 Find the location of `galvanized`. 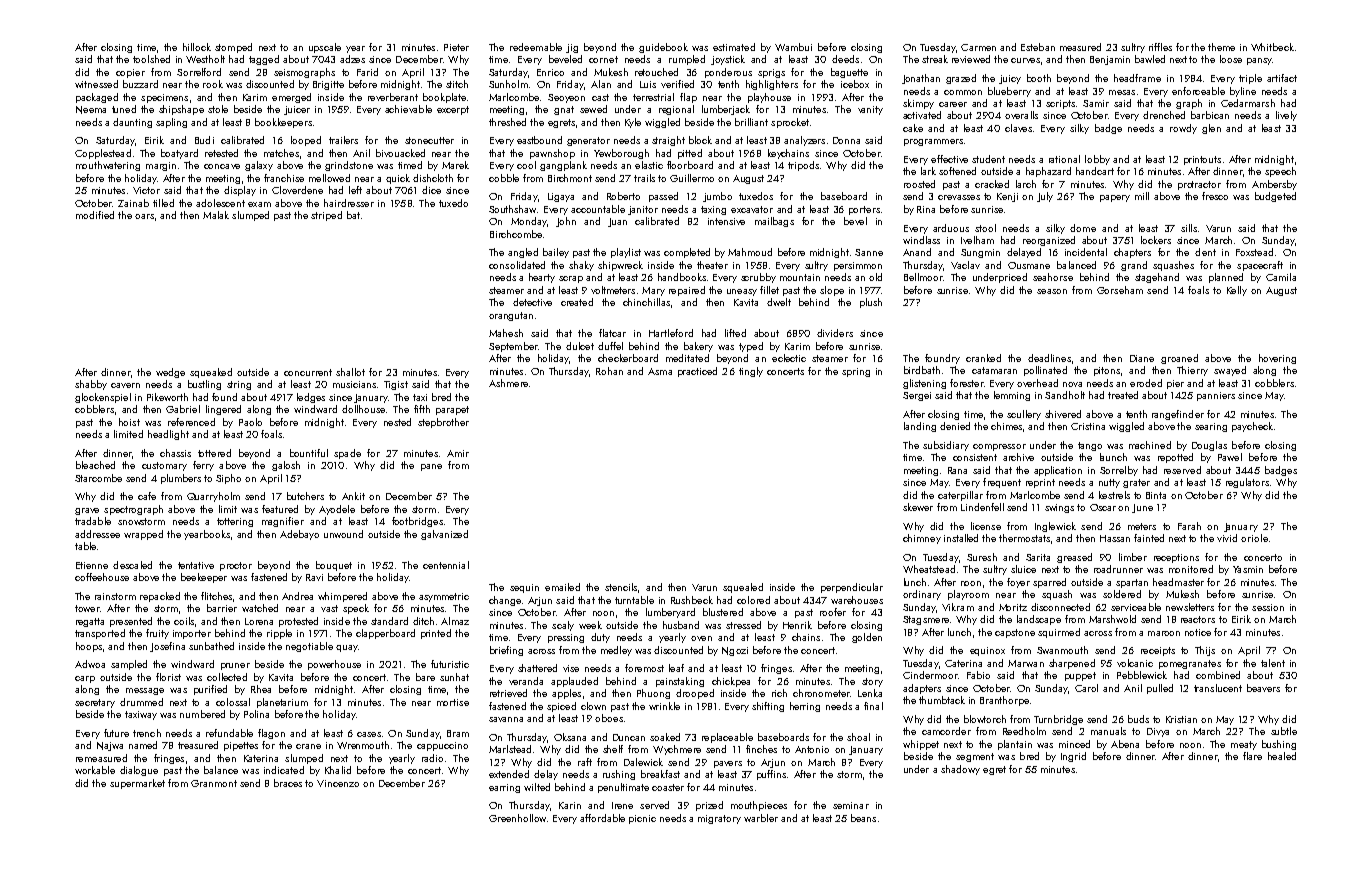

galvanized is located at coordinates (444, 535).
